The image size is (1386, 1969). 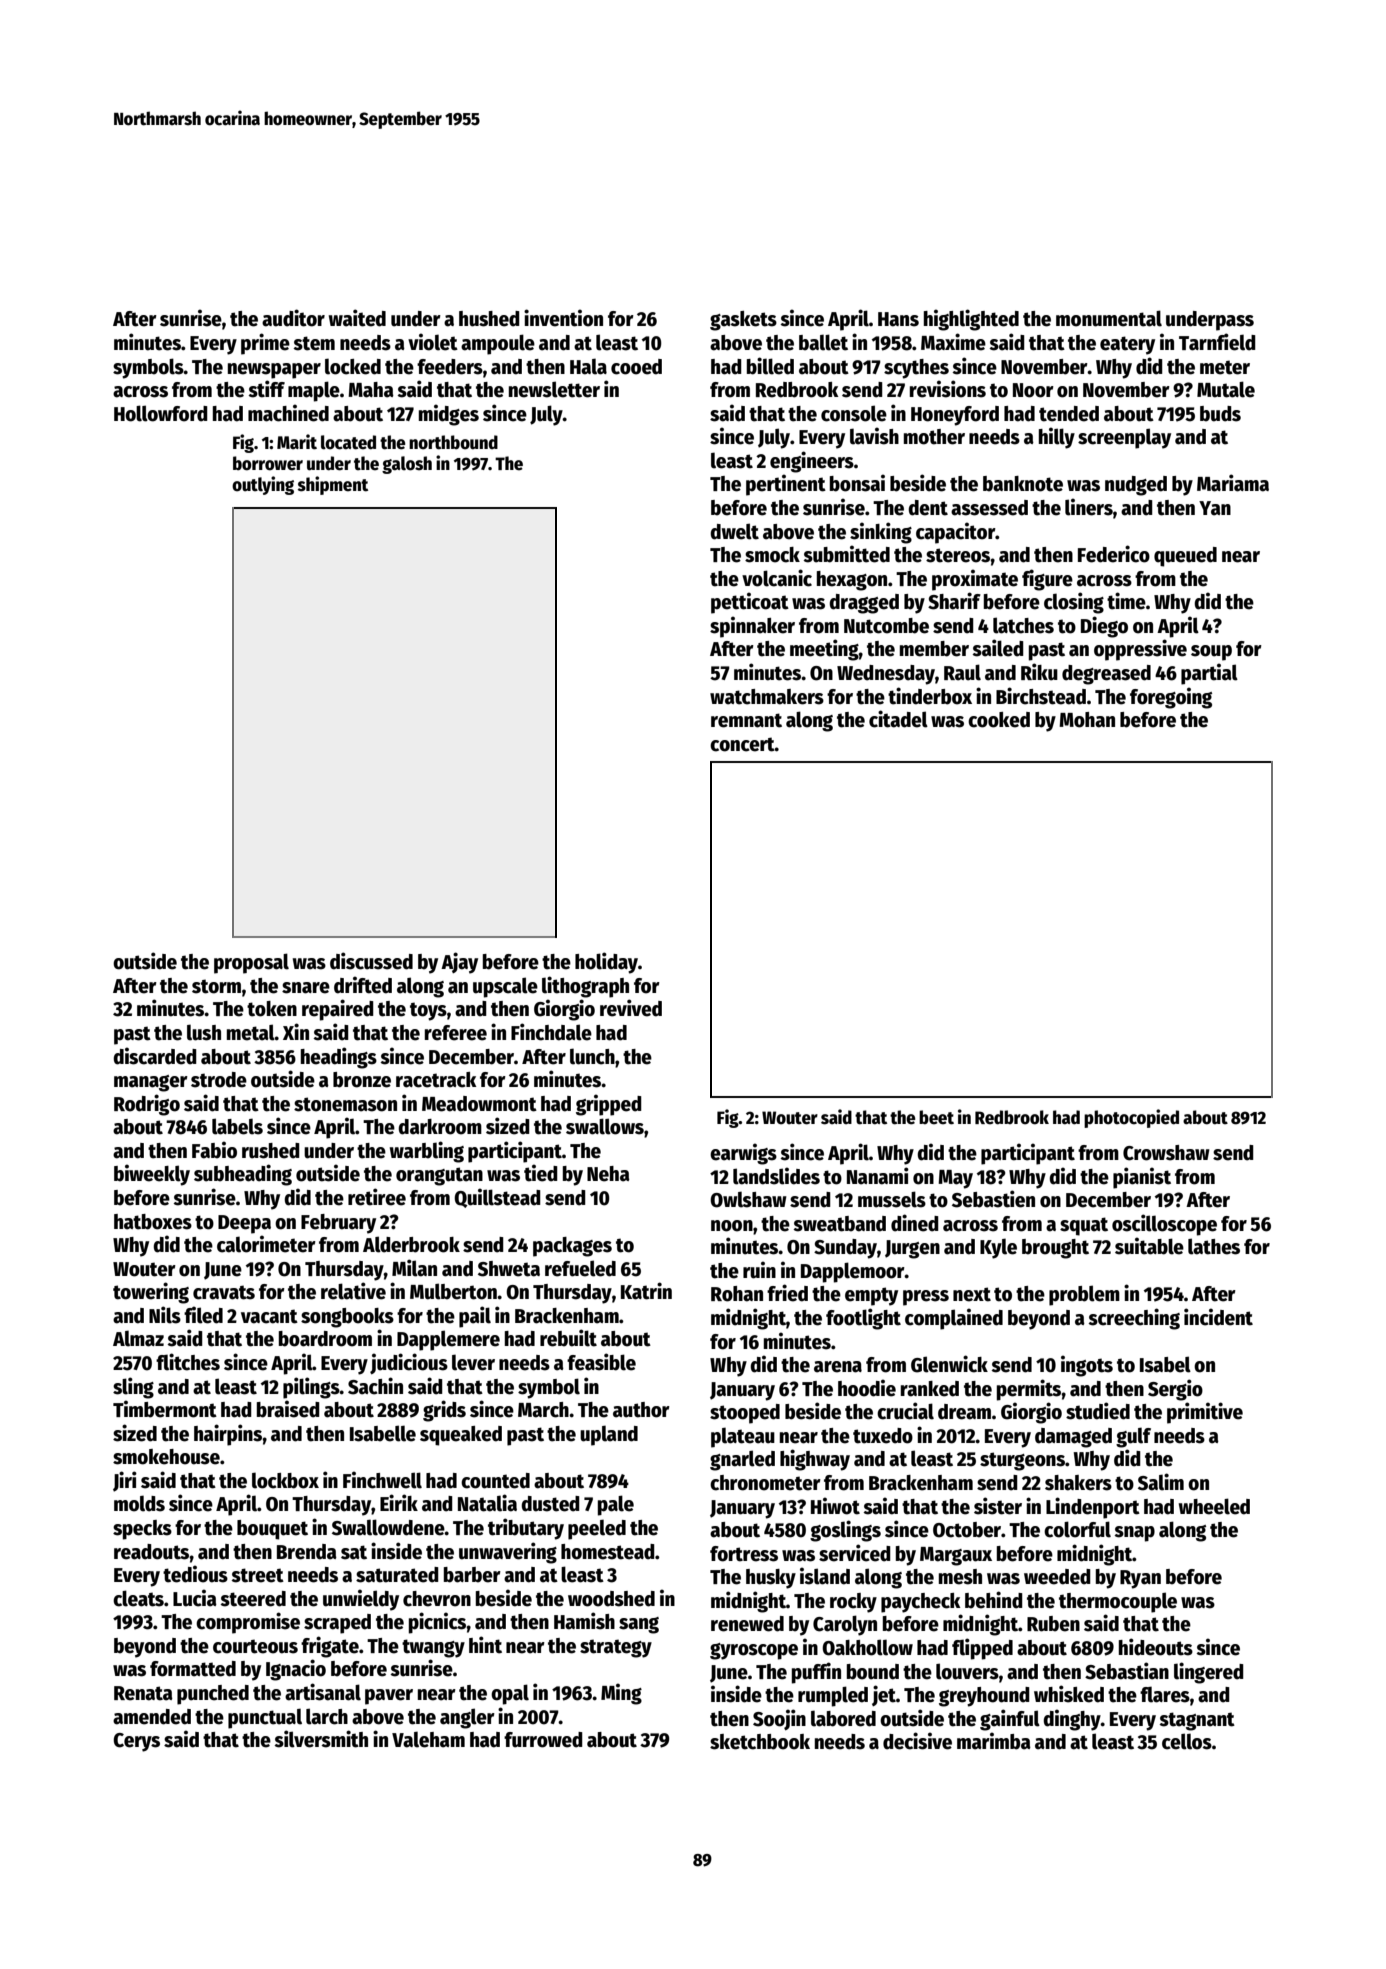 What do you see at coordinates (1171, 698) in the screenshot?
I see `foregoing` at bounding box center [1171, 698].
